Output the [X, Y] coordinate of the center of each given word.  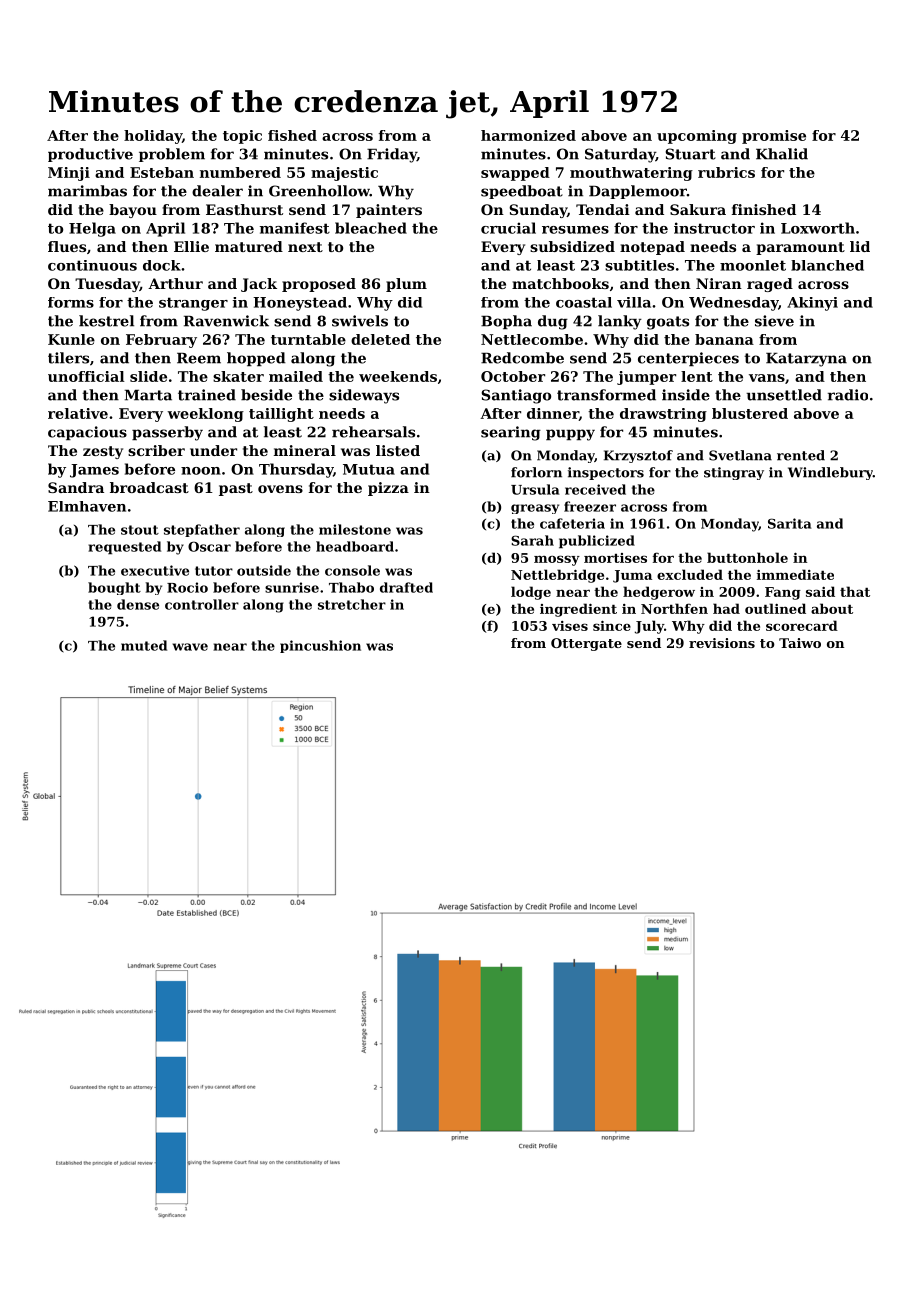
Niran [719, 283]
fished [292, 135]
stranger [193, 304]
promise [774, 137]
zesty [103, 452]
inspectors [606, 473]
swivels [360, 321]
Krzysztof [638, 456]
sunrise [292, 587]
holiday [153, 137]
